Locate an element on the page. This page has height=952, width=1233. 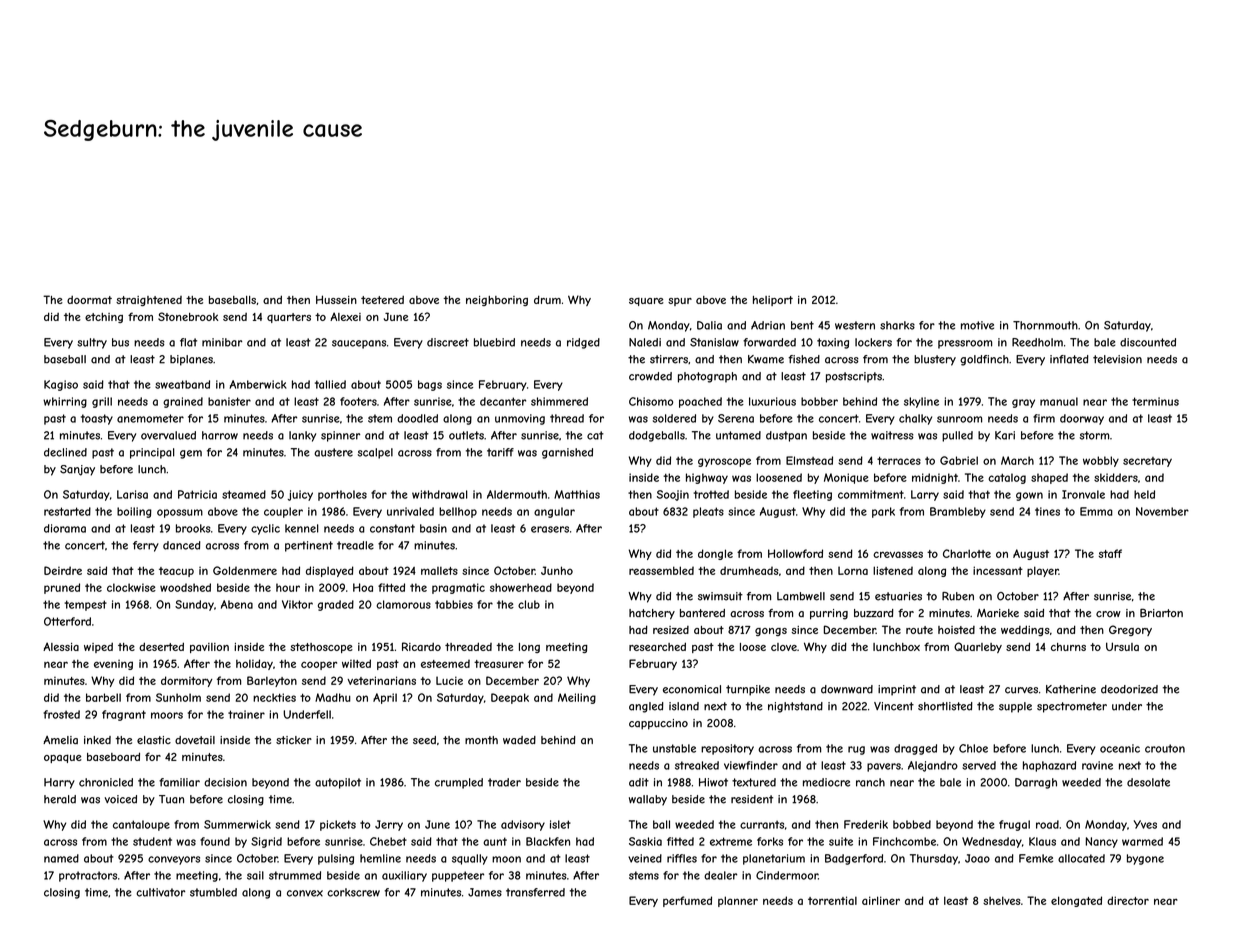
dormitory is located at coordinates (186, 681).
